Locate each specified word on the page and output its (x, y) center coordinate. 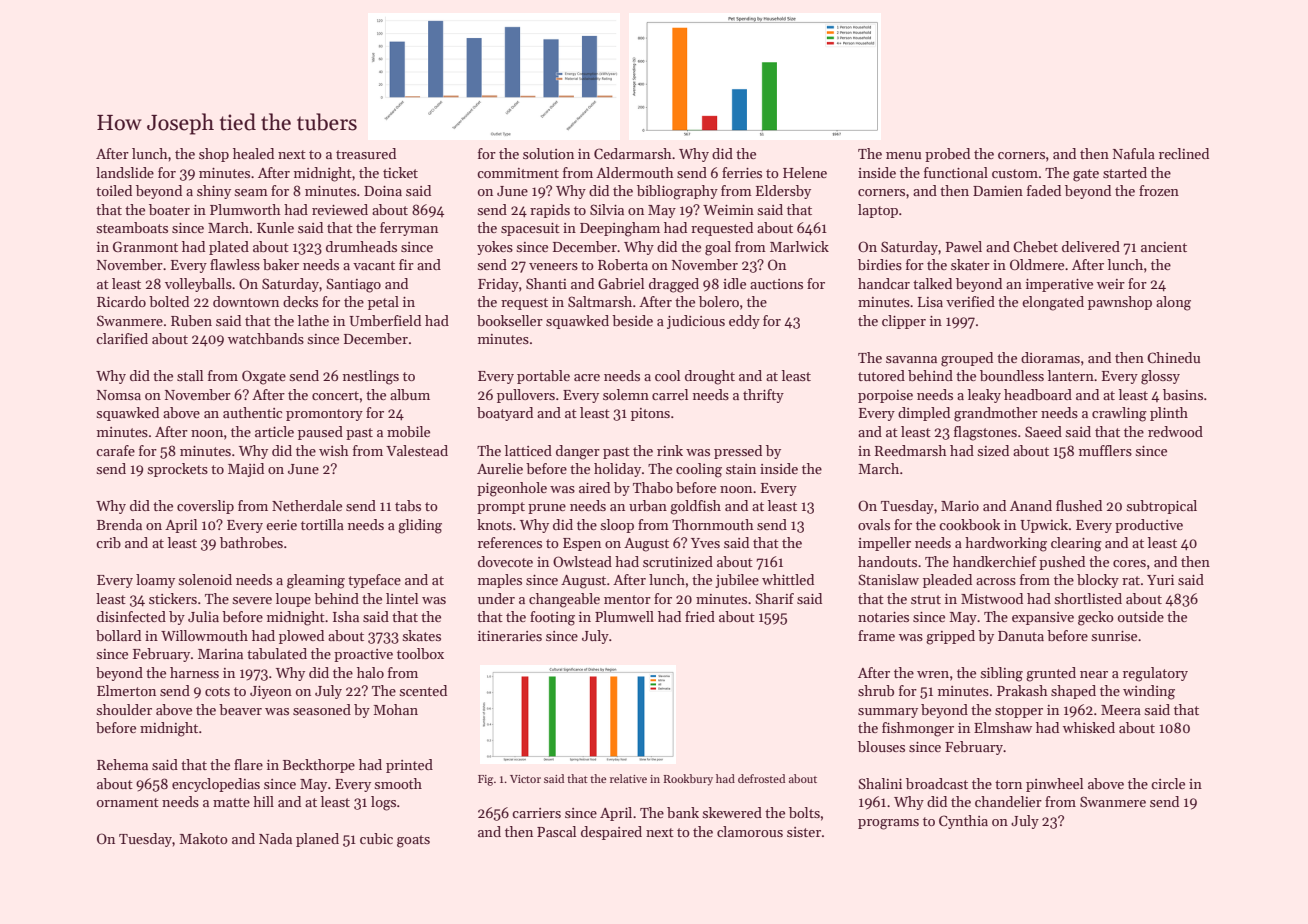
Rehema (122, 764)
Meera (1121, 710)
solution (548, 153)
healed (253, 153)
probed (947, 155)
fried (700, 616)
